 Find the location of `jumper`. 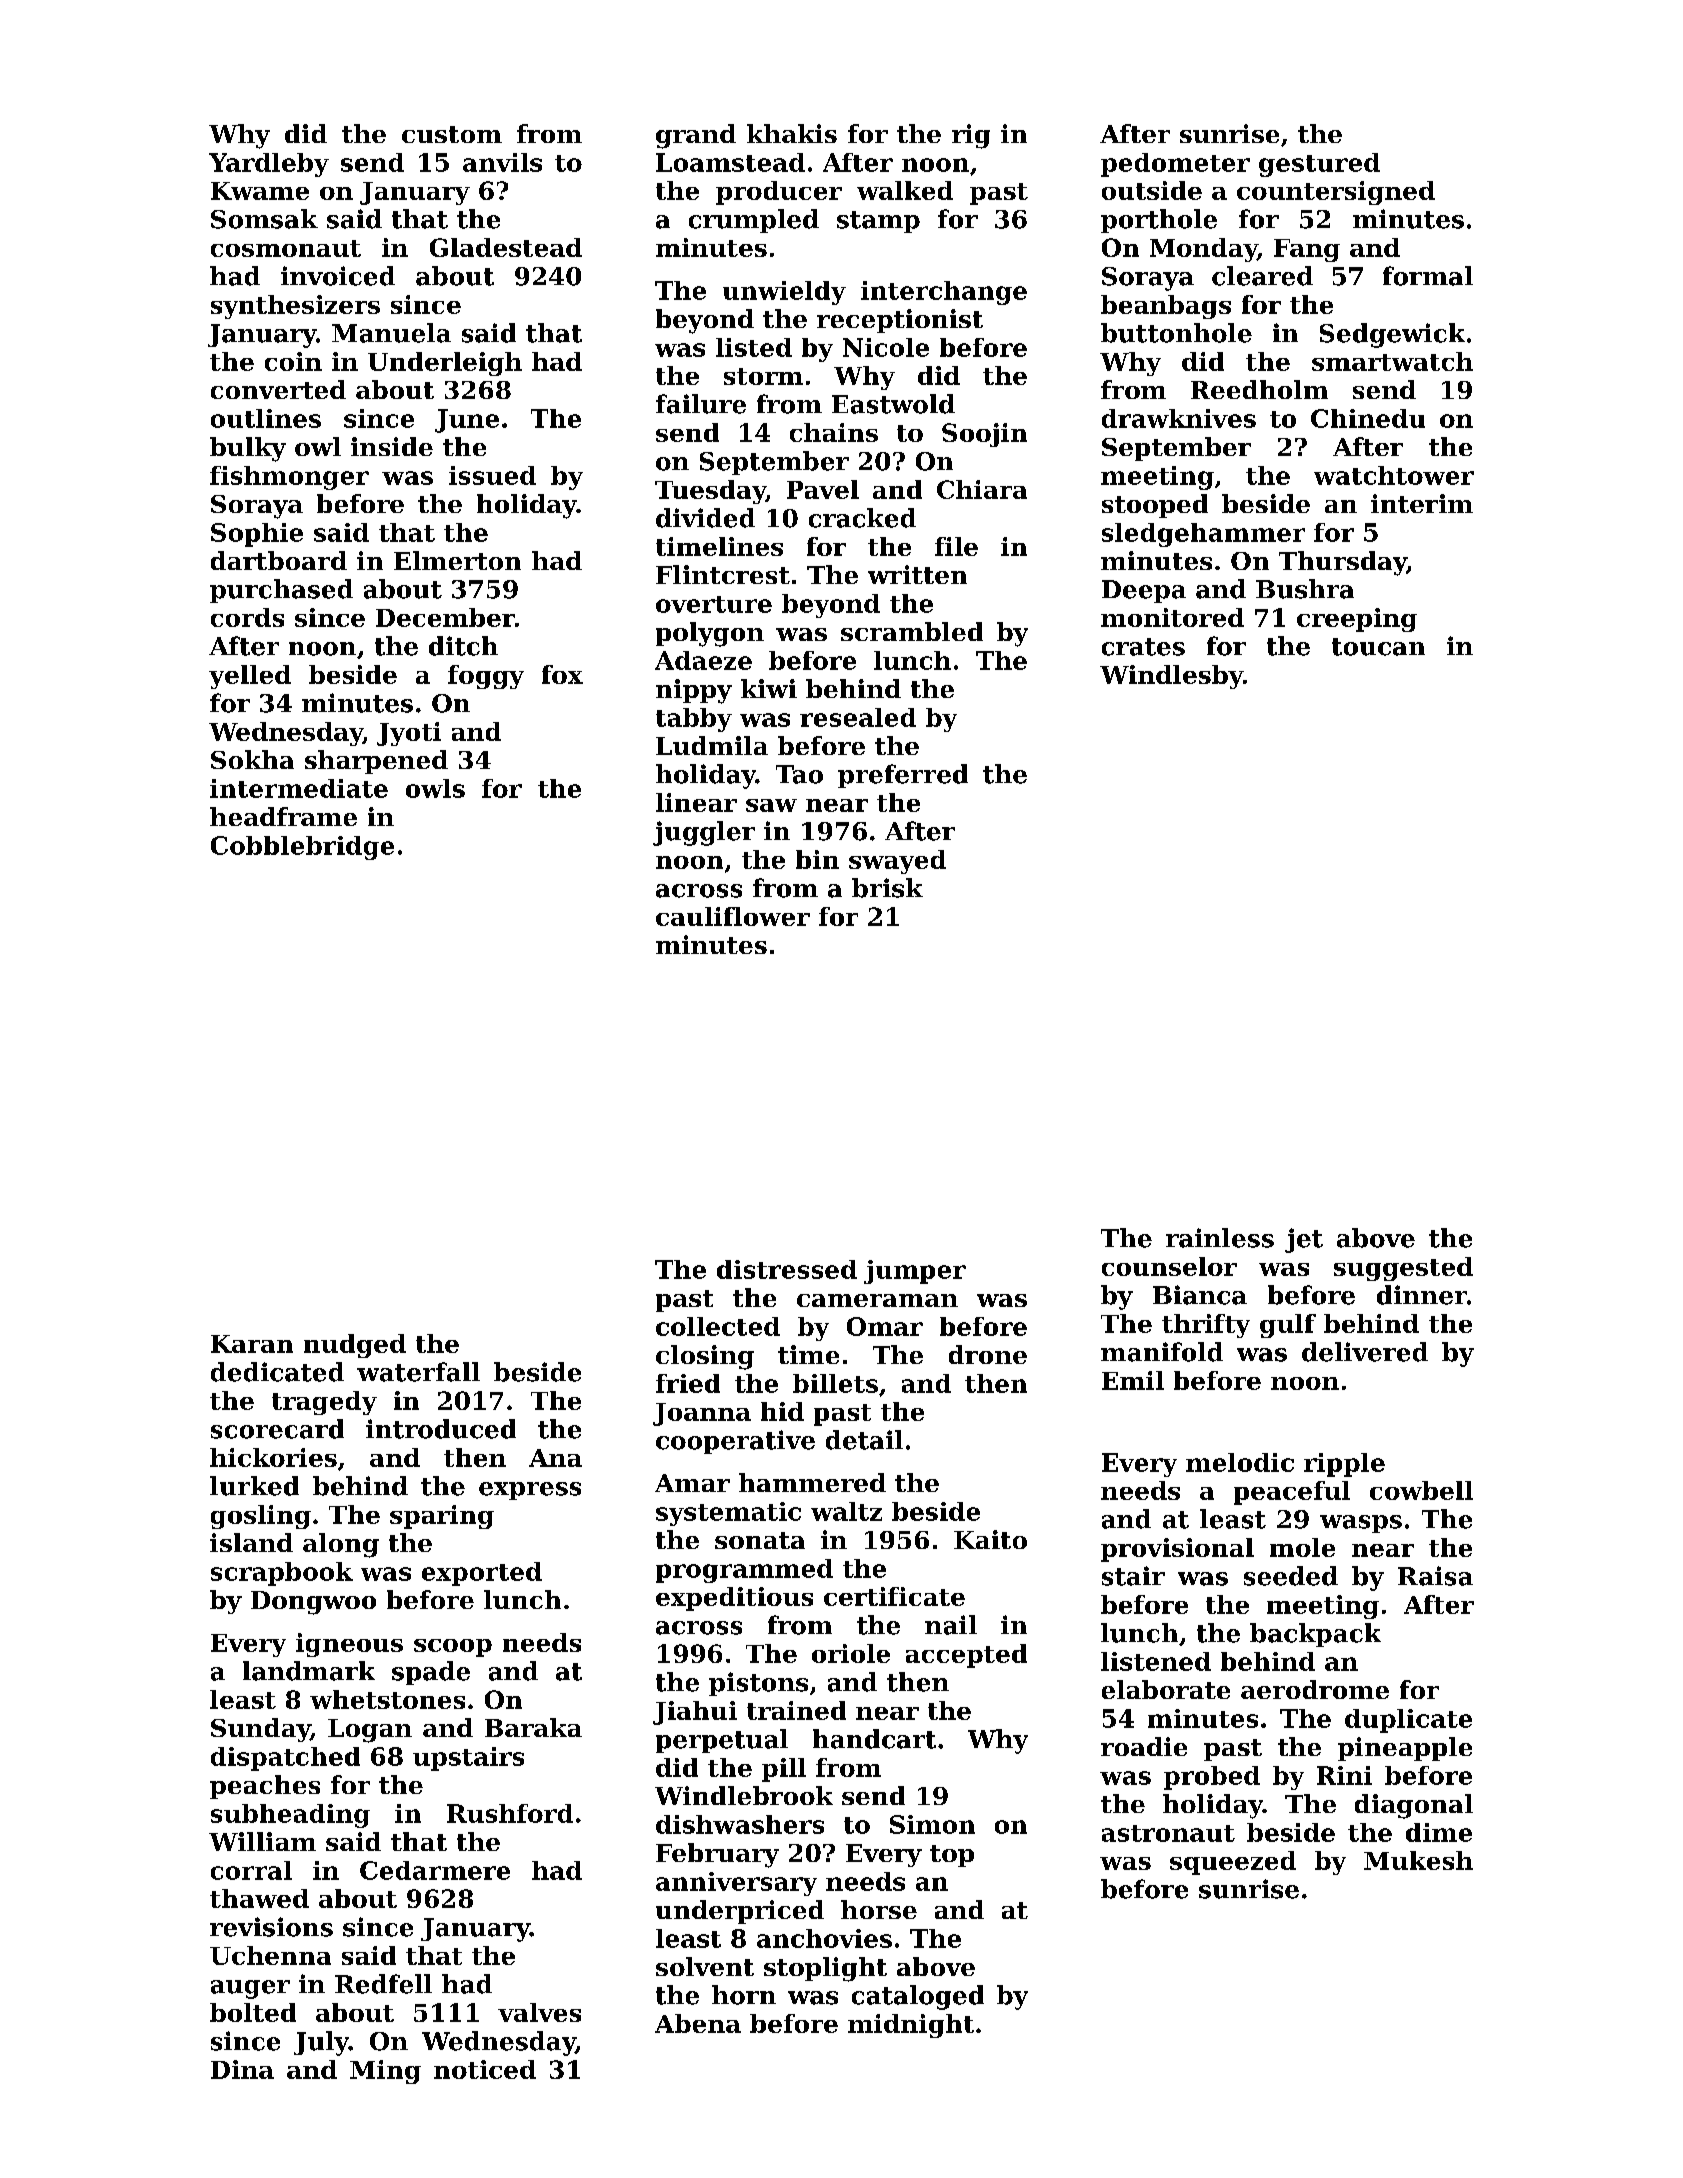

jumper is located at coordinates (915, 1272).
